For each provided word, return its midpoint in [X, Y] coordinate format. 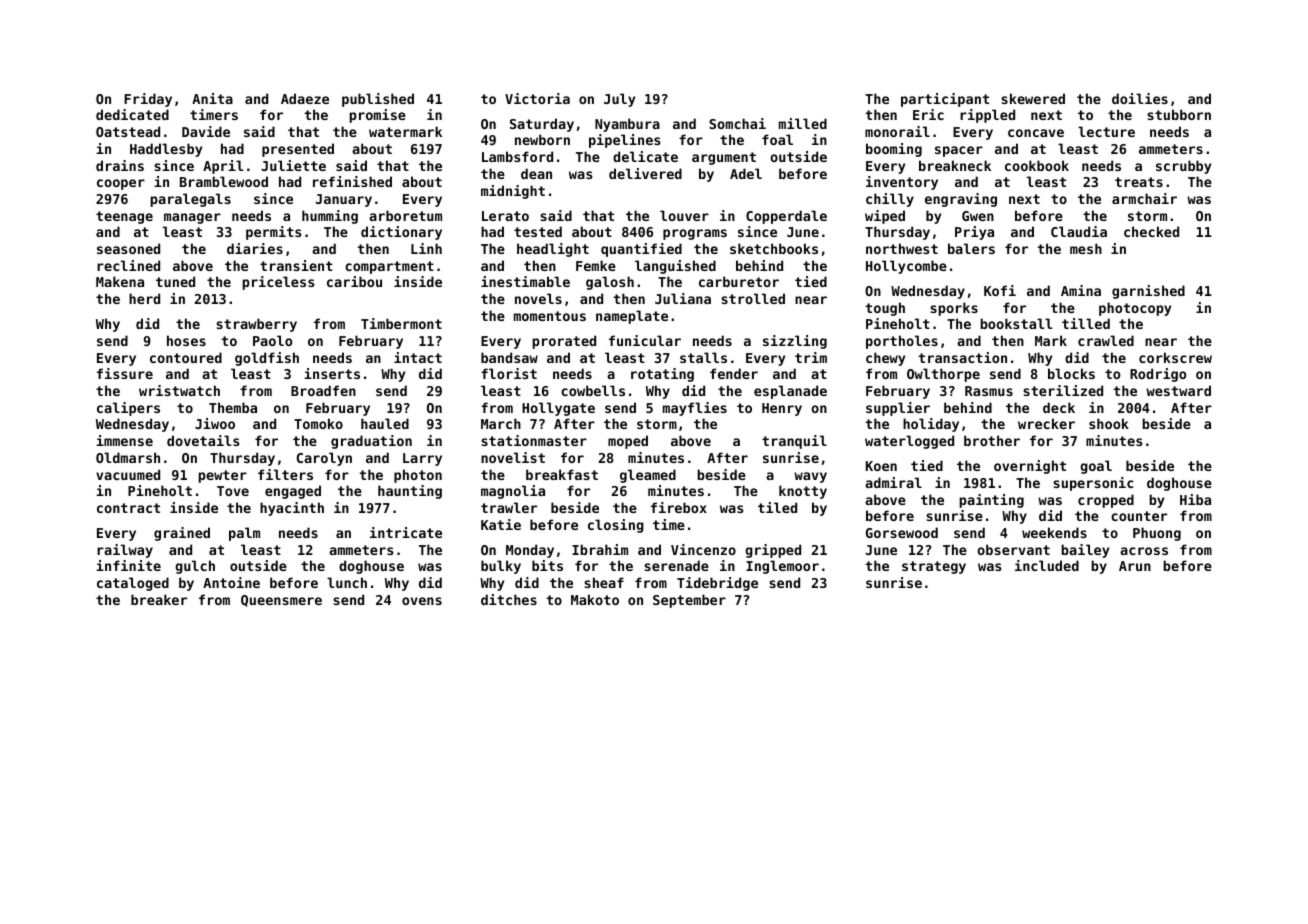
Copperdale [786, 217]
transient [296, 265]
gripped [773, 551]
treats [1139, 182]
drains [120, 165]
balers [971, 248]
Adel [746, 173]
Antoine [231, 582]
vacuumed [128, 474]
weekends [1054, 532]
